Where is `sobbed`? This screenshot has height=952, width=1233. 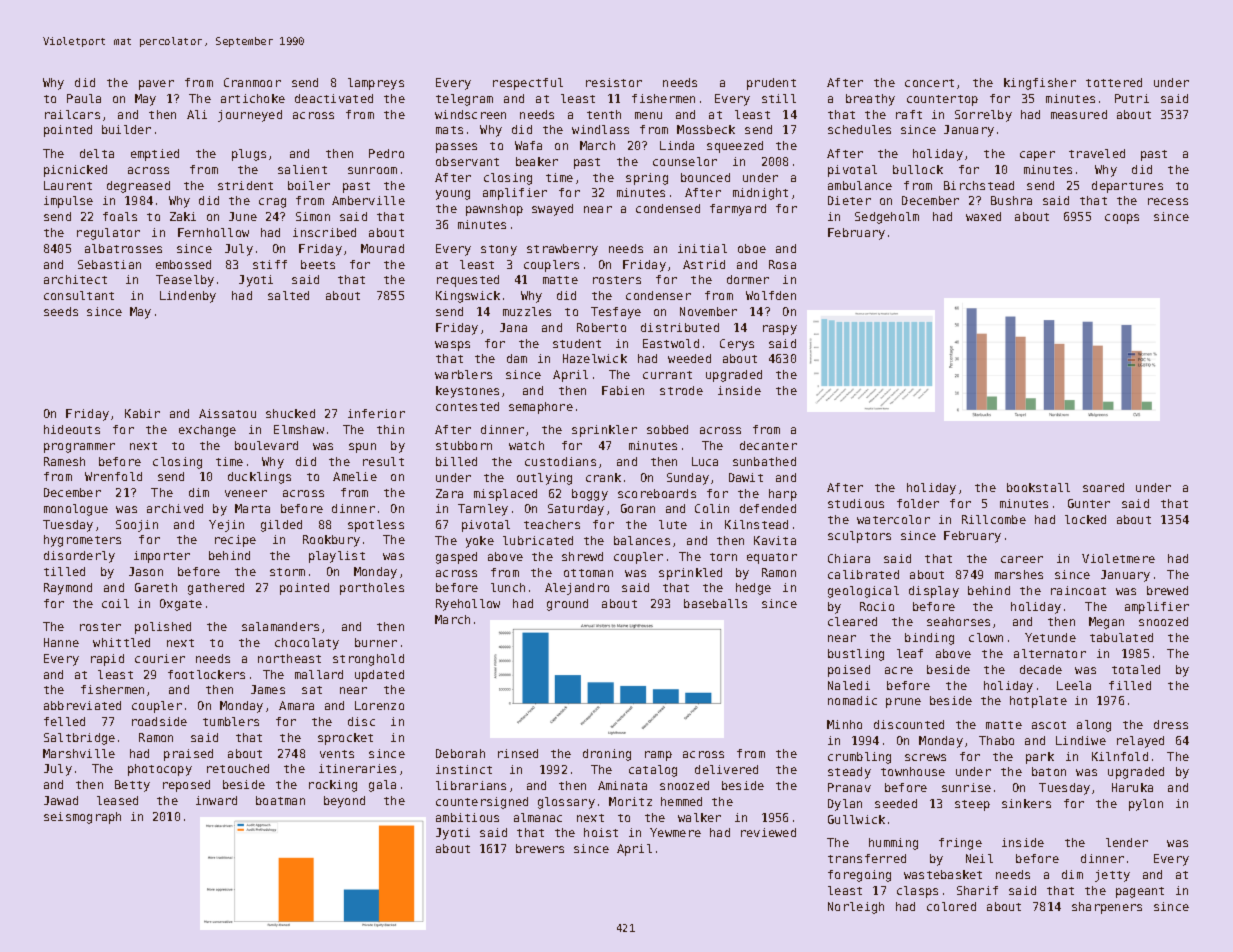
sobbed is located at coordinates (667, 429).
